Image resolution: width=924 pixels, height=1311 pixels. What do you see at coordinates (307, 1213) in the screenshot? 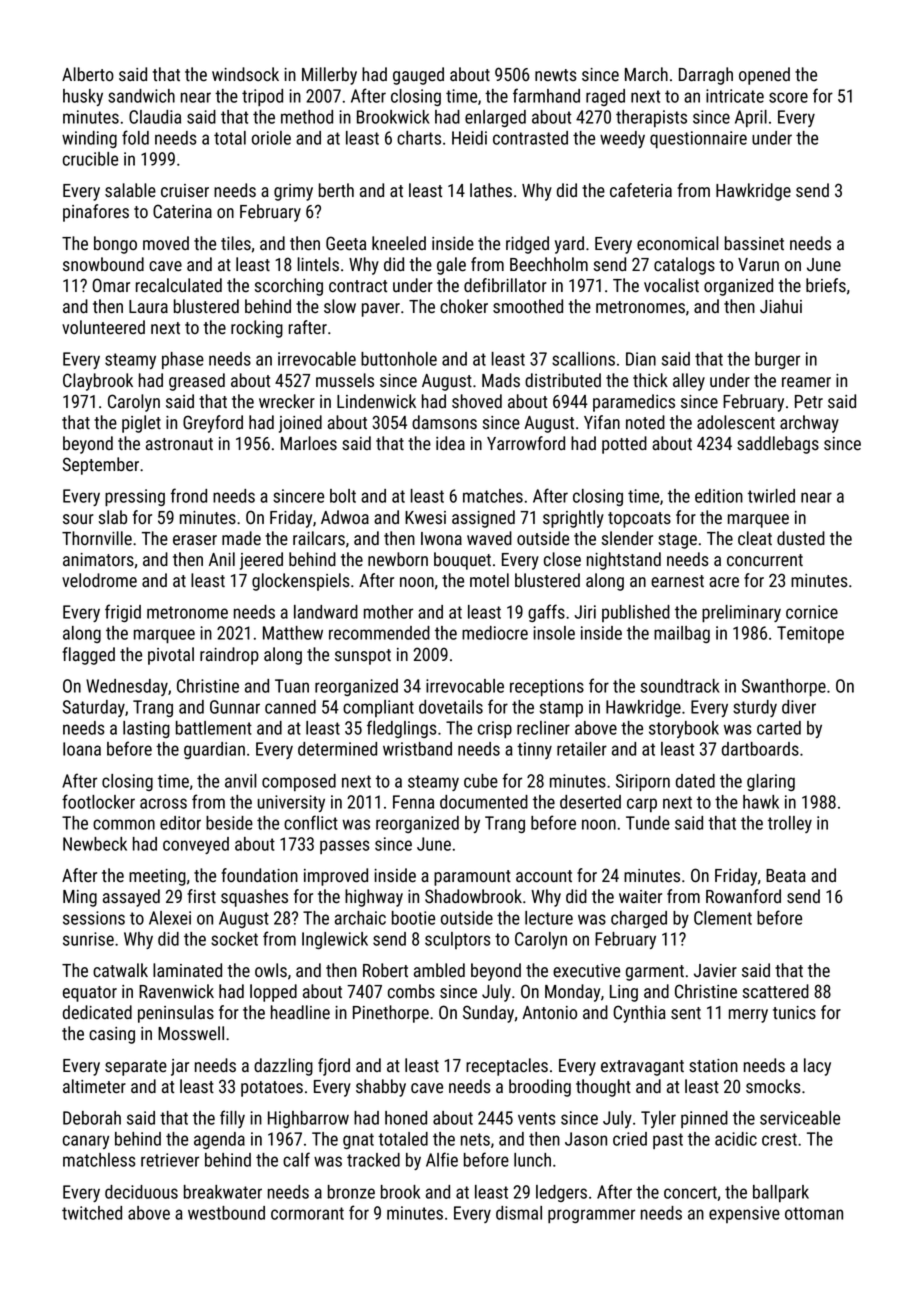
I see `cormorant` at bounding box center [307, 1213].
